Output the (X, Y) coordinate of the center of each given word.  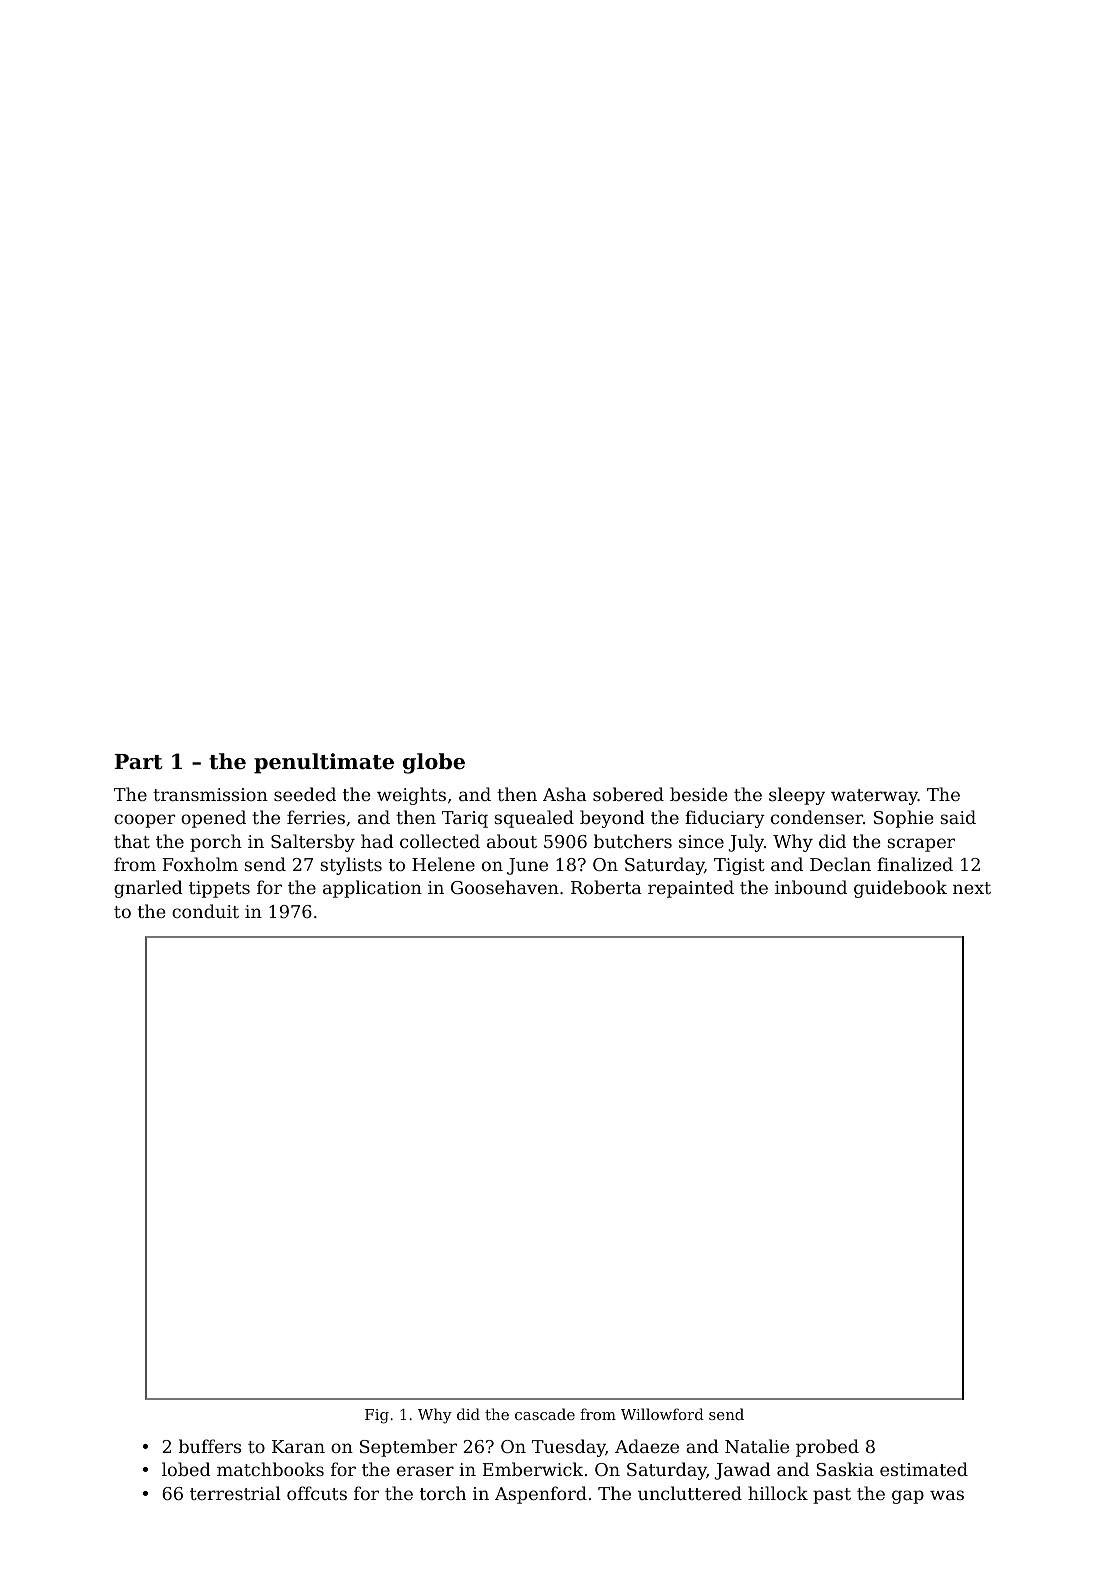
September (408, 1448)
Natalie (757, 1446)
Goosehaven (505, 887)
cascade (545, 1414)
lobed (186, 1469)
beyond (612, 819)
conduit (205, 911)
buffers (210, 1446)
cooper (144, 821)
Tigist (739, 866)
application (372, 889)
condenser (817, 817)
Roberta (606, 887)
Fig (377, 1416)
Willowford (662, 1414)
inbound (811, 887)
